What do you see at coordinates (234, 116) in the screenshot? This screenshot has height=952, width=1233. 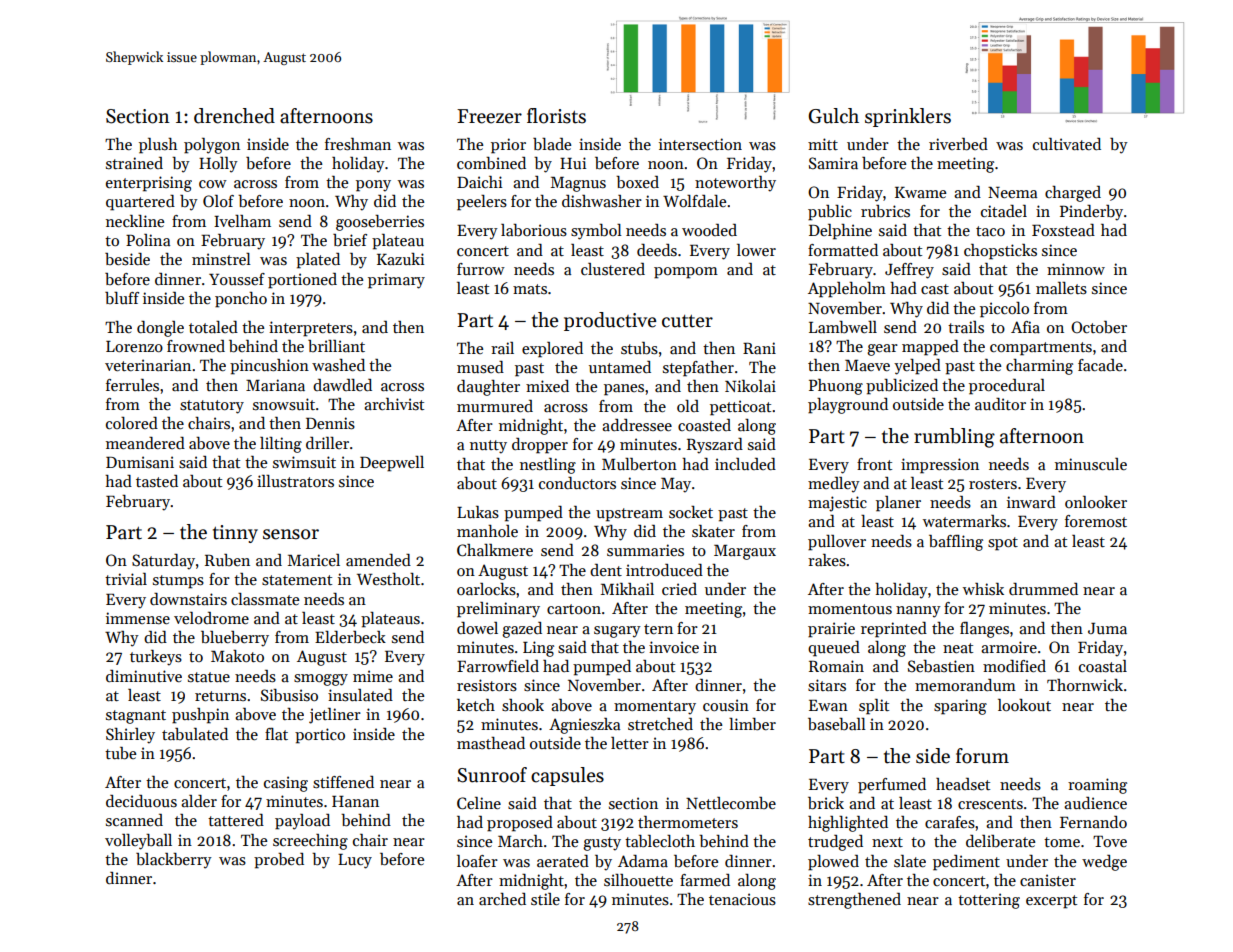 I see `drenched` at bounding box center [234, 116].
